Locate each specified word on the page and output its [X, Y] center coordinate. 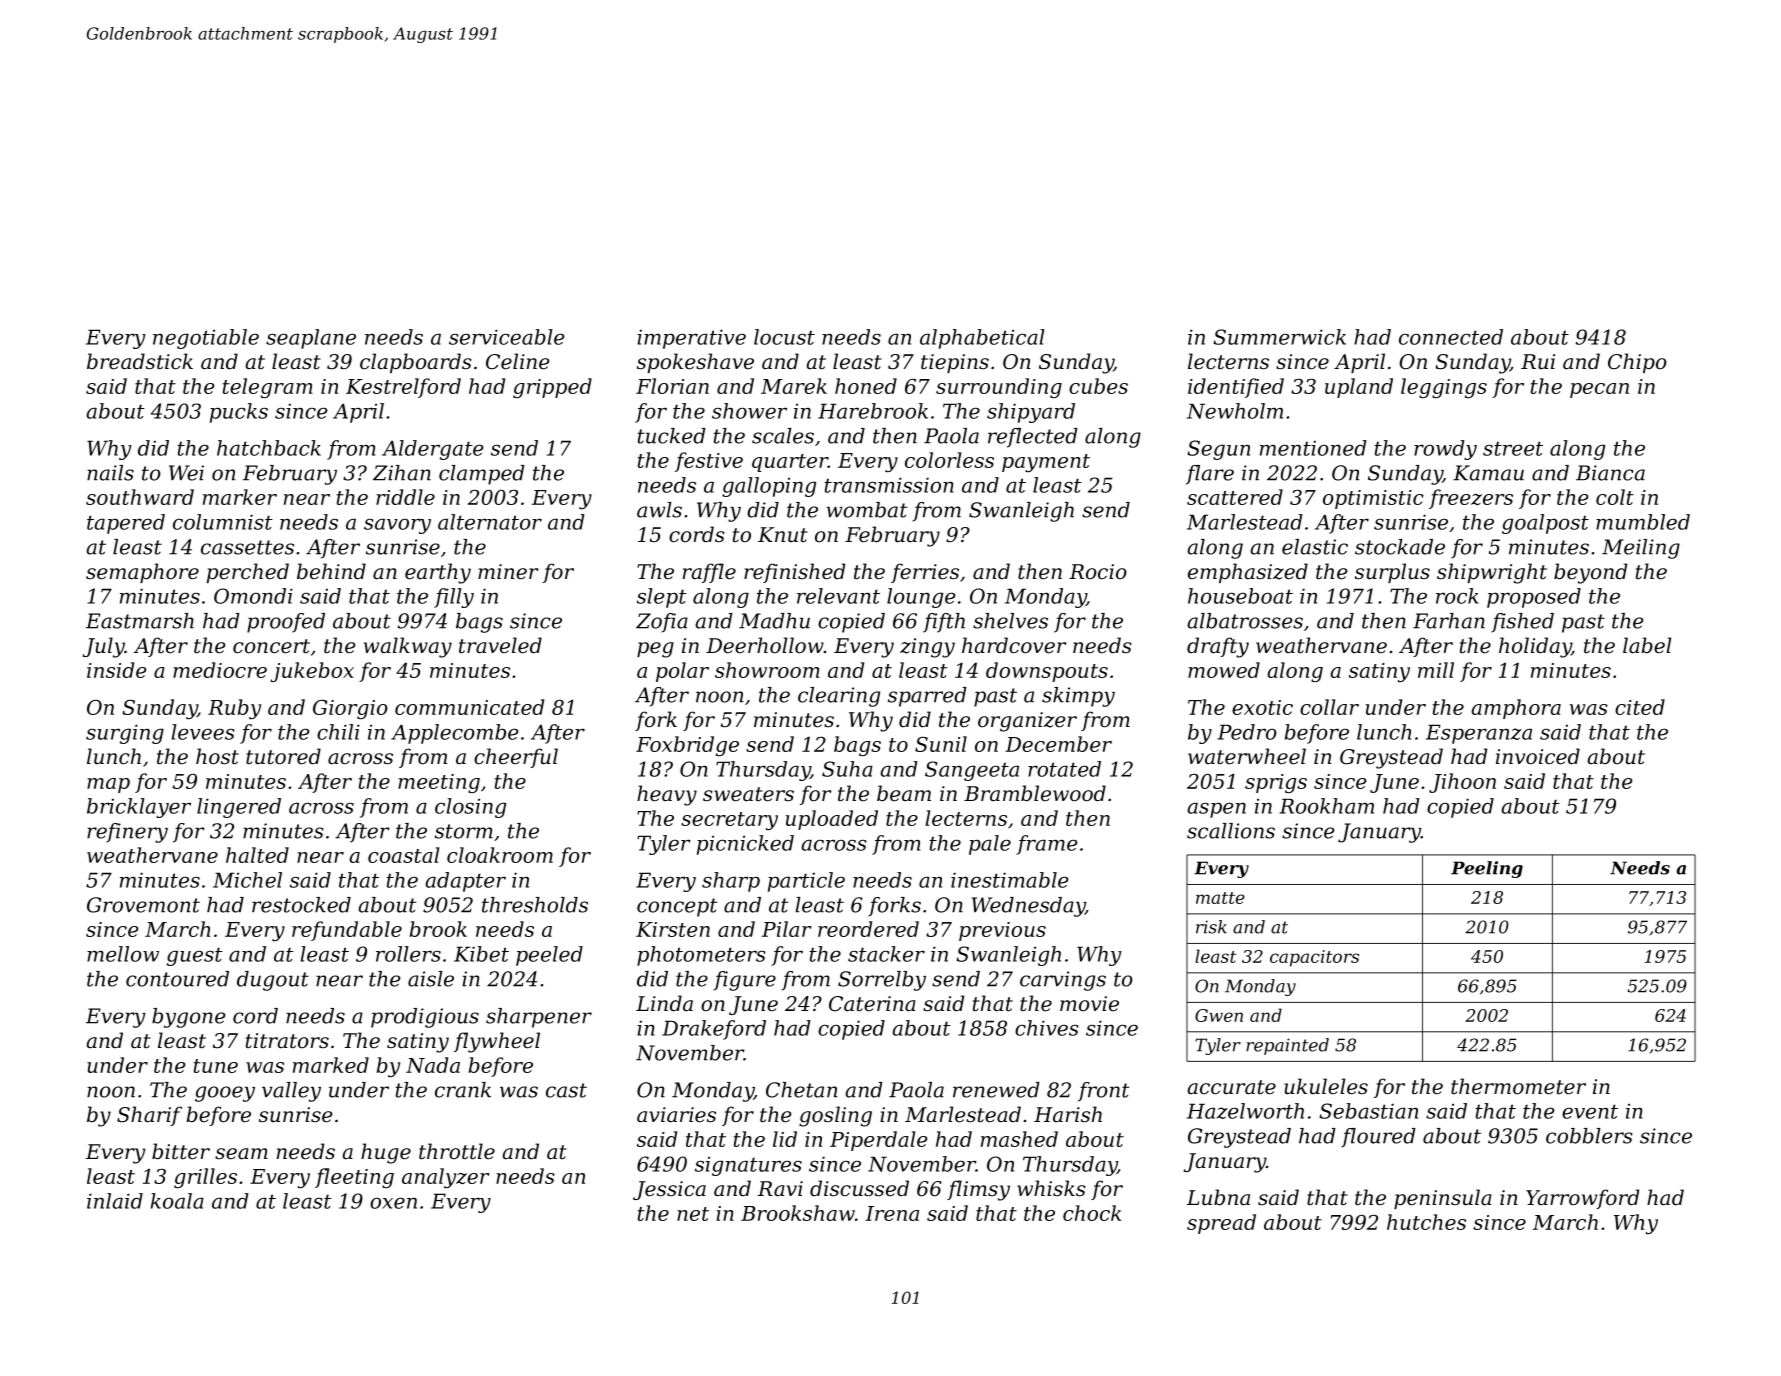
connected [1451, 337]
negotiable [206, 339]
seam [241, 1154]
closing [470, 808]
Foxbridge [687, 746]
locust [784, 337]
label [1647, 645]
